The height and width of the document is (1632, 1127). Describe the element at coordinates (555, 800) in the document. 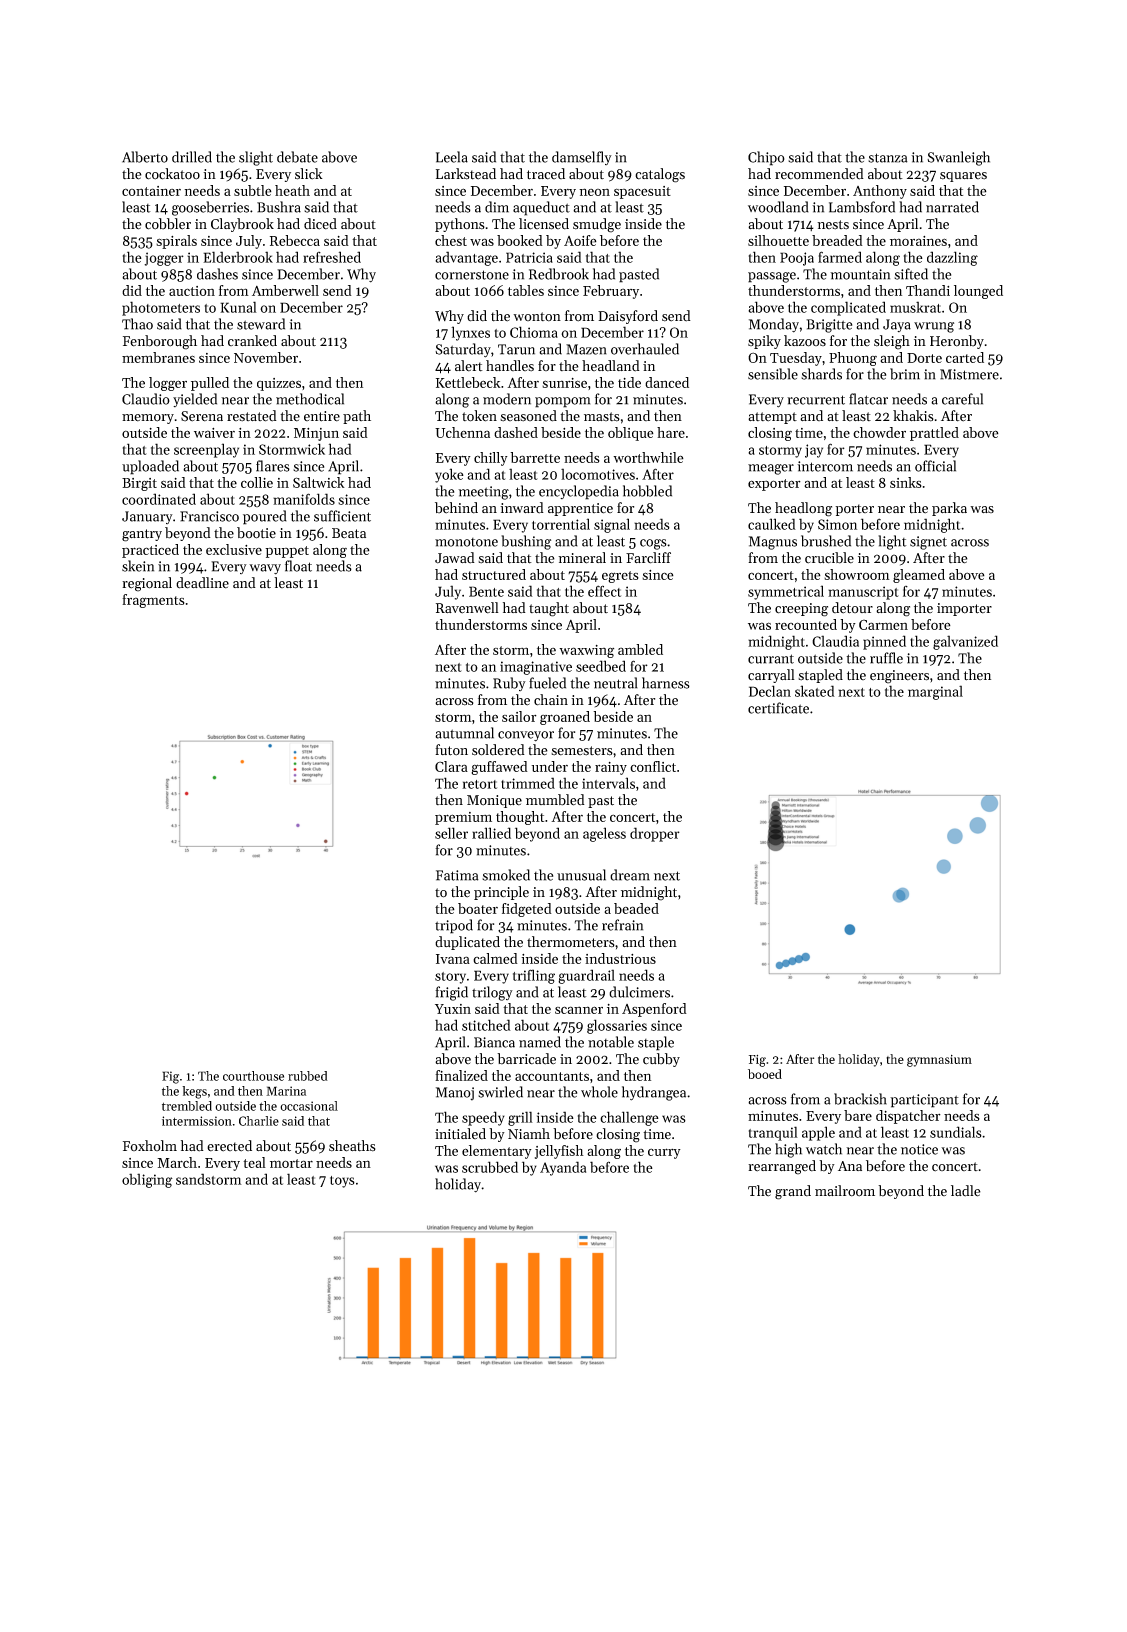

I see `mumbled` at that location.
